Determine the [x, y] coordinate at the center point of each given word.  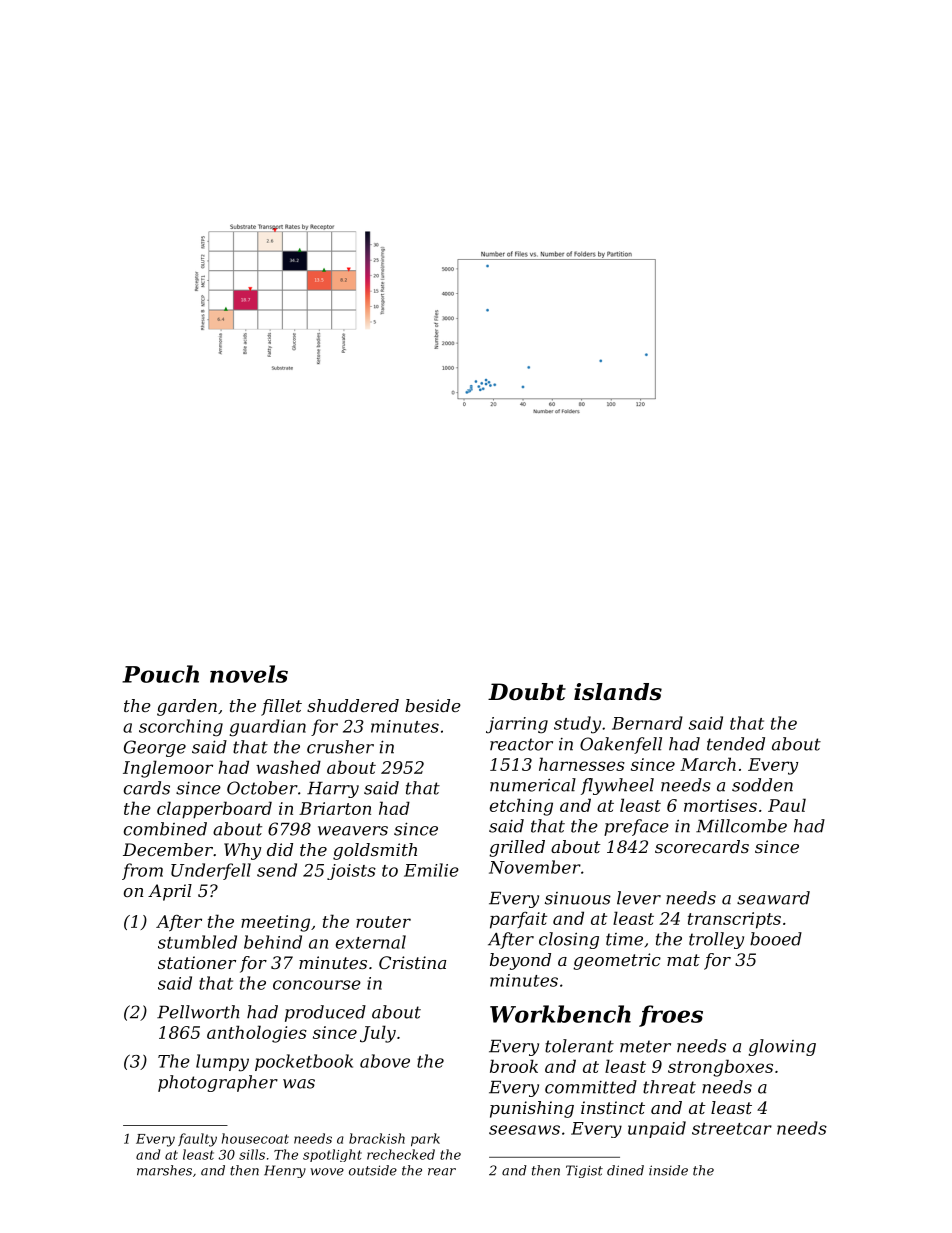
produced [325, 1013]
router [383, 922]
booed [776, 939]
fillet [281, 707]
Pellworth [198, 1012]
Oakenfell [621, 745]
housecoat [255, 1138]
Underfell [211, 871]
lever [639, 898]
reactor [521, 744]
